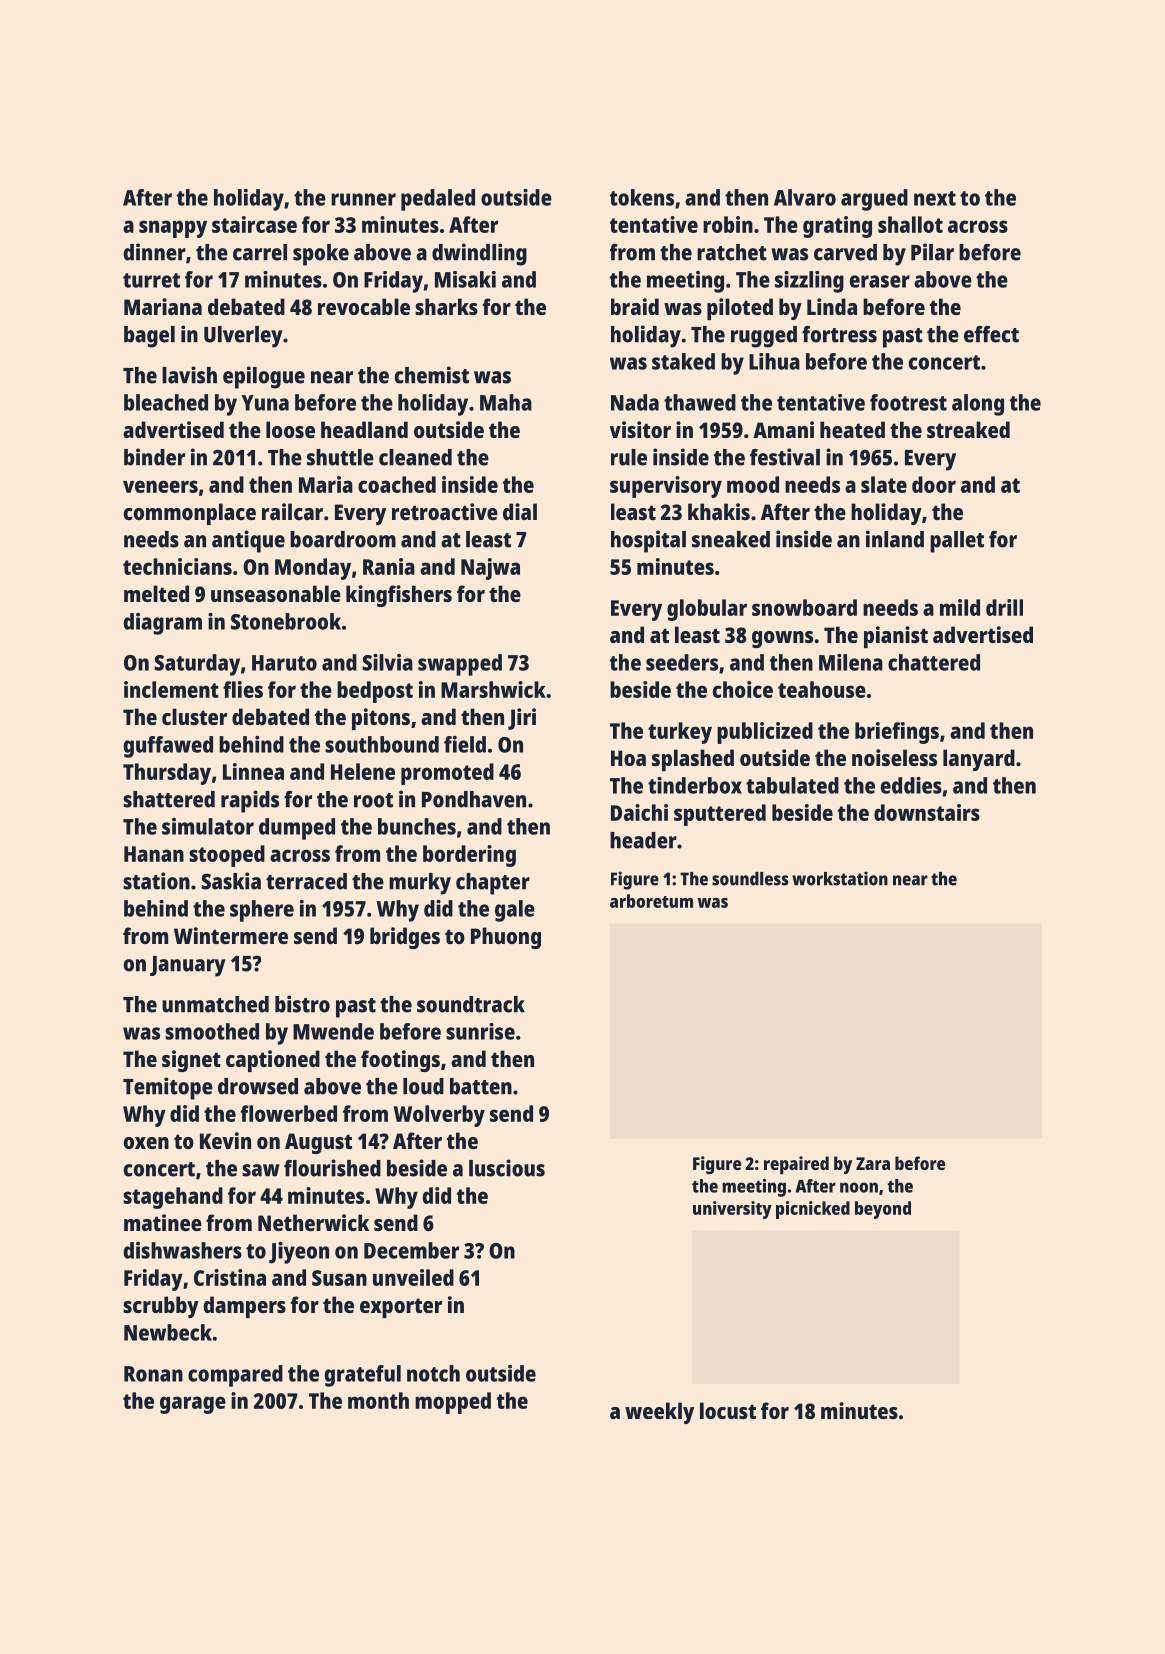 This document has height=1654, width=1165. I want to click on braid, so click(635, 306).
